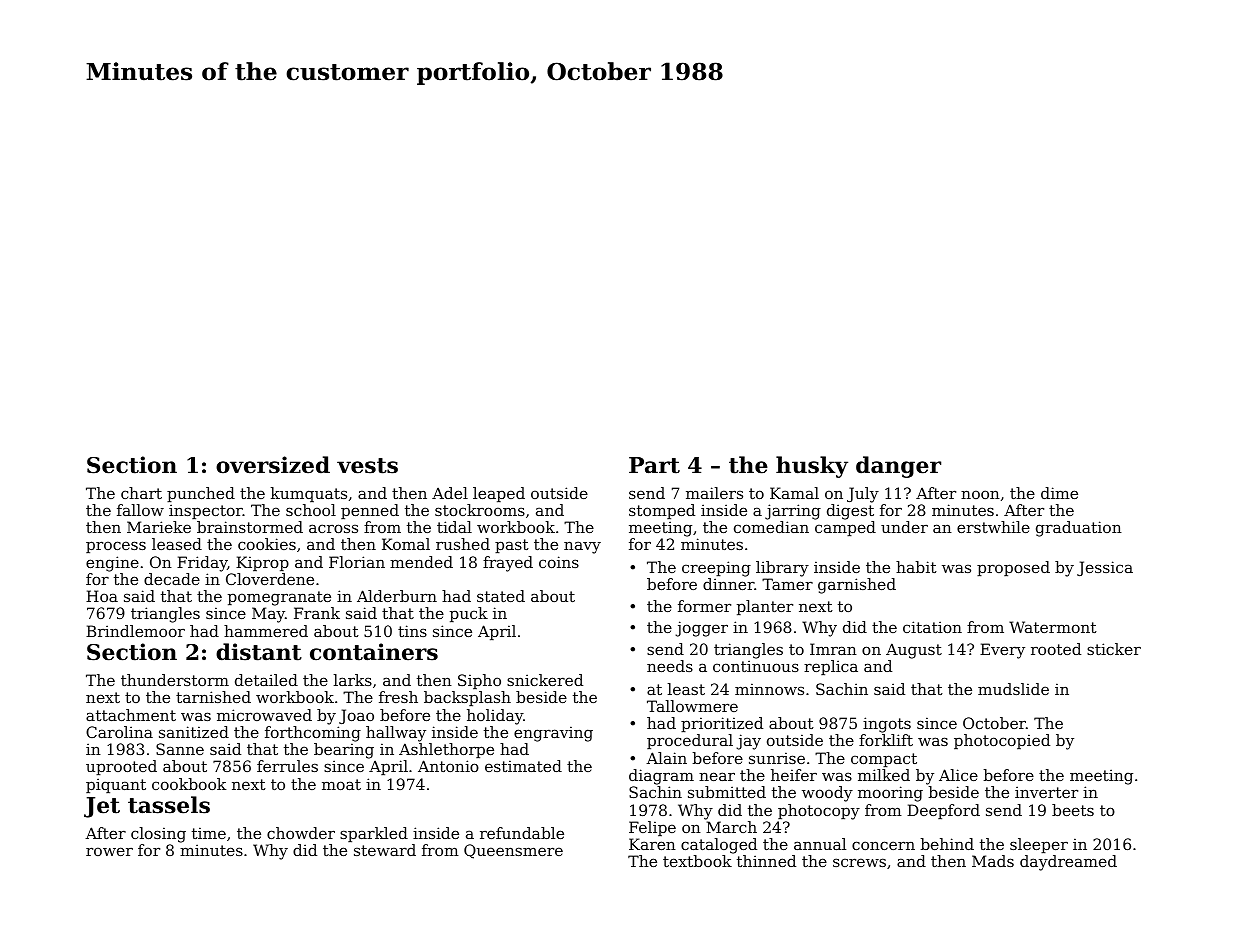 The width and height of the image is (1233, 952). I want to click on rower, so click(109, 851).
